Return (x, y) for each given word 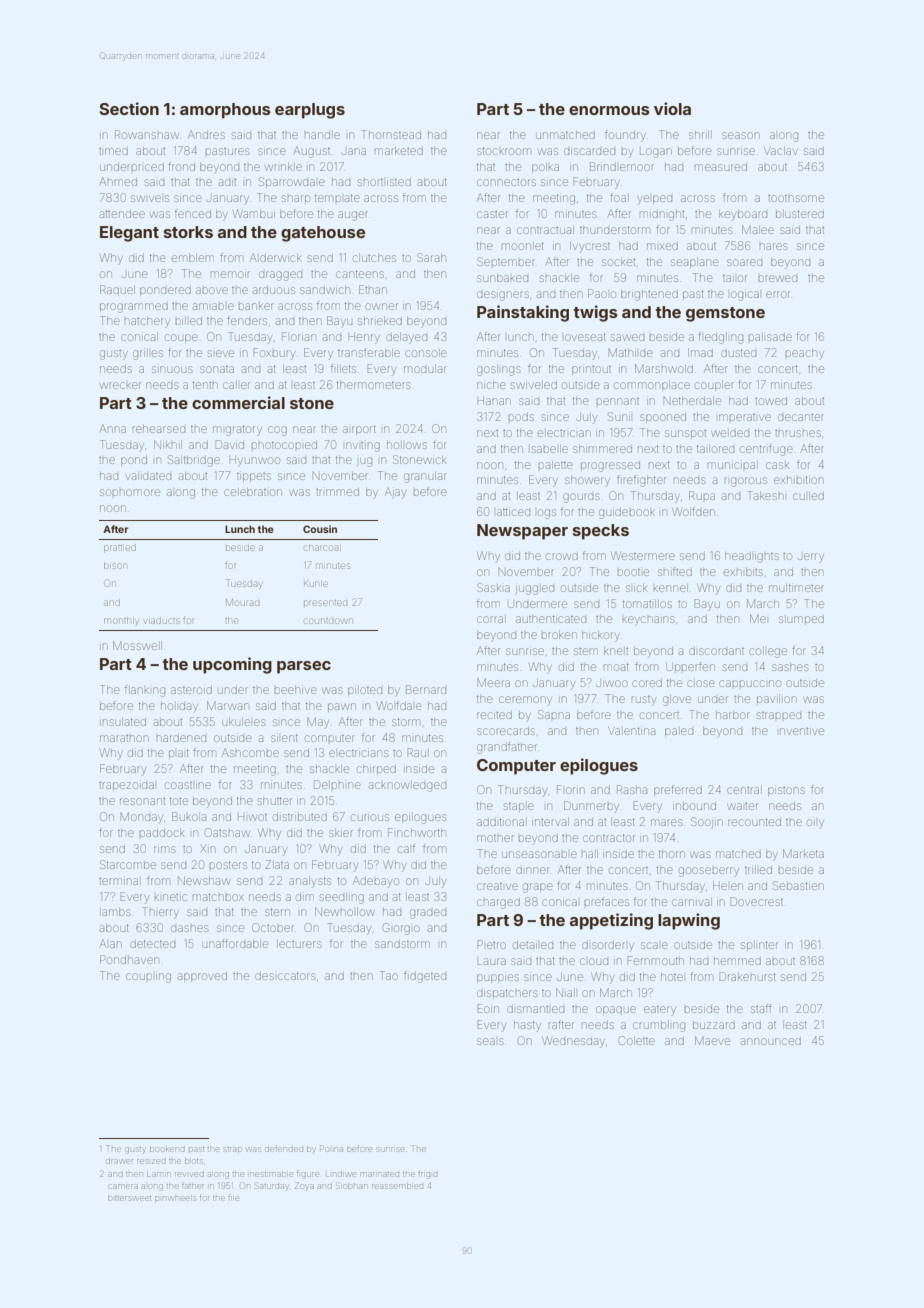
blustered (800, 214)
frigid (428, 1174)
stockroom (503, 151)
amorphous (225, 111)
